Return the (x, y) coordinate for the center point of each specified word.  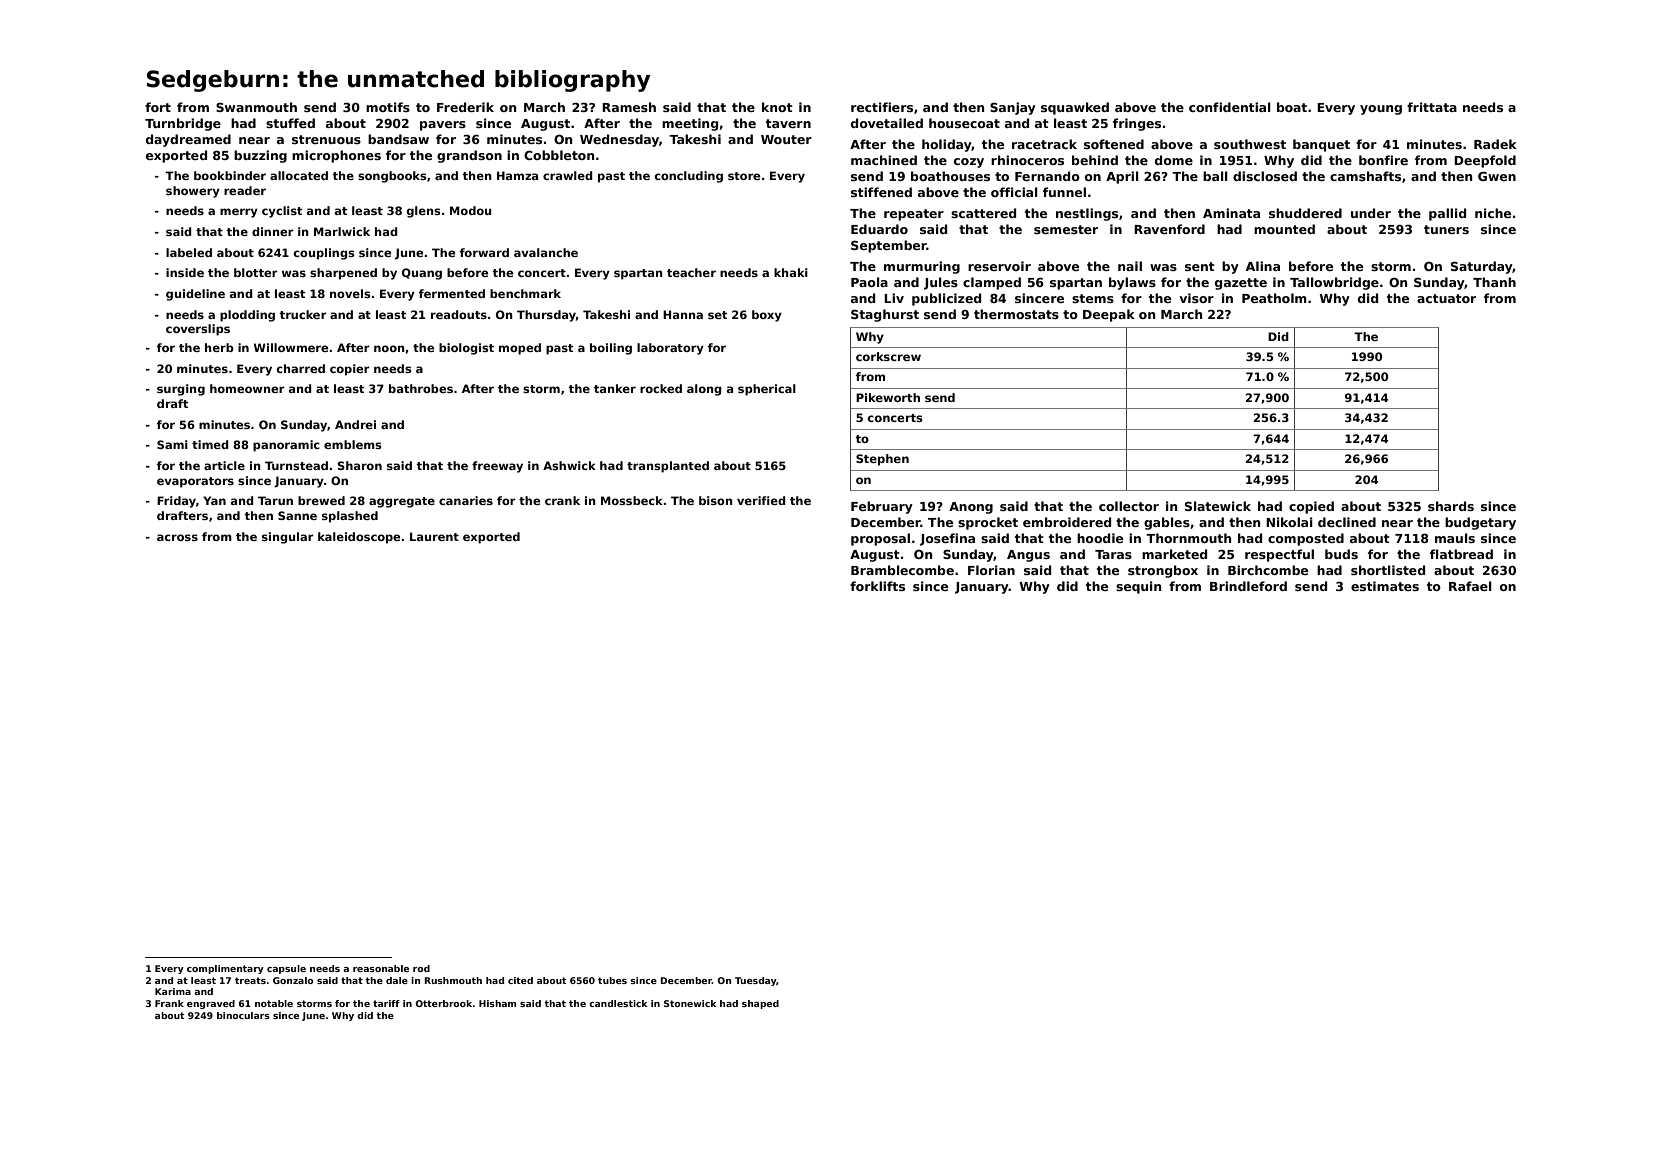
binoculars (243, 1015)
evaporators (195, 482)
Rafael (1470, 586)
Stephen (882, 460)
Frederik (465, 107)
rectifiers (882, 107)
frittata (1432, 107)
